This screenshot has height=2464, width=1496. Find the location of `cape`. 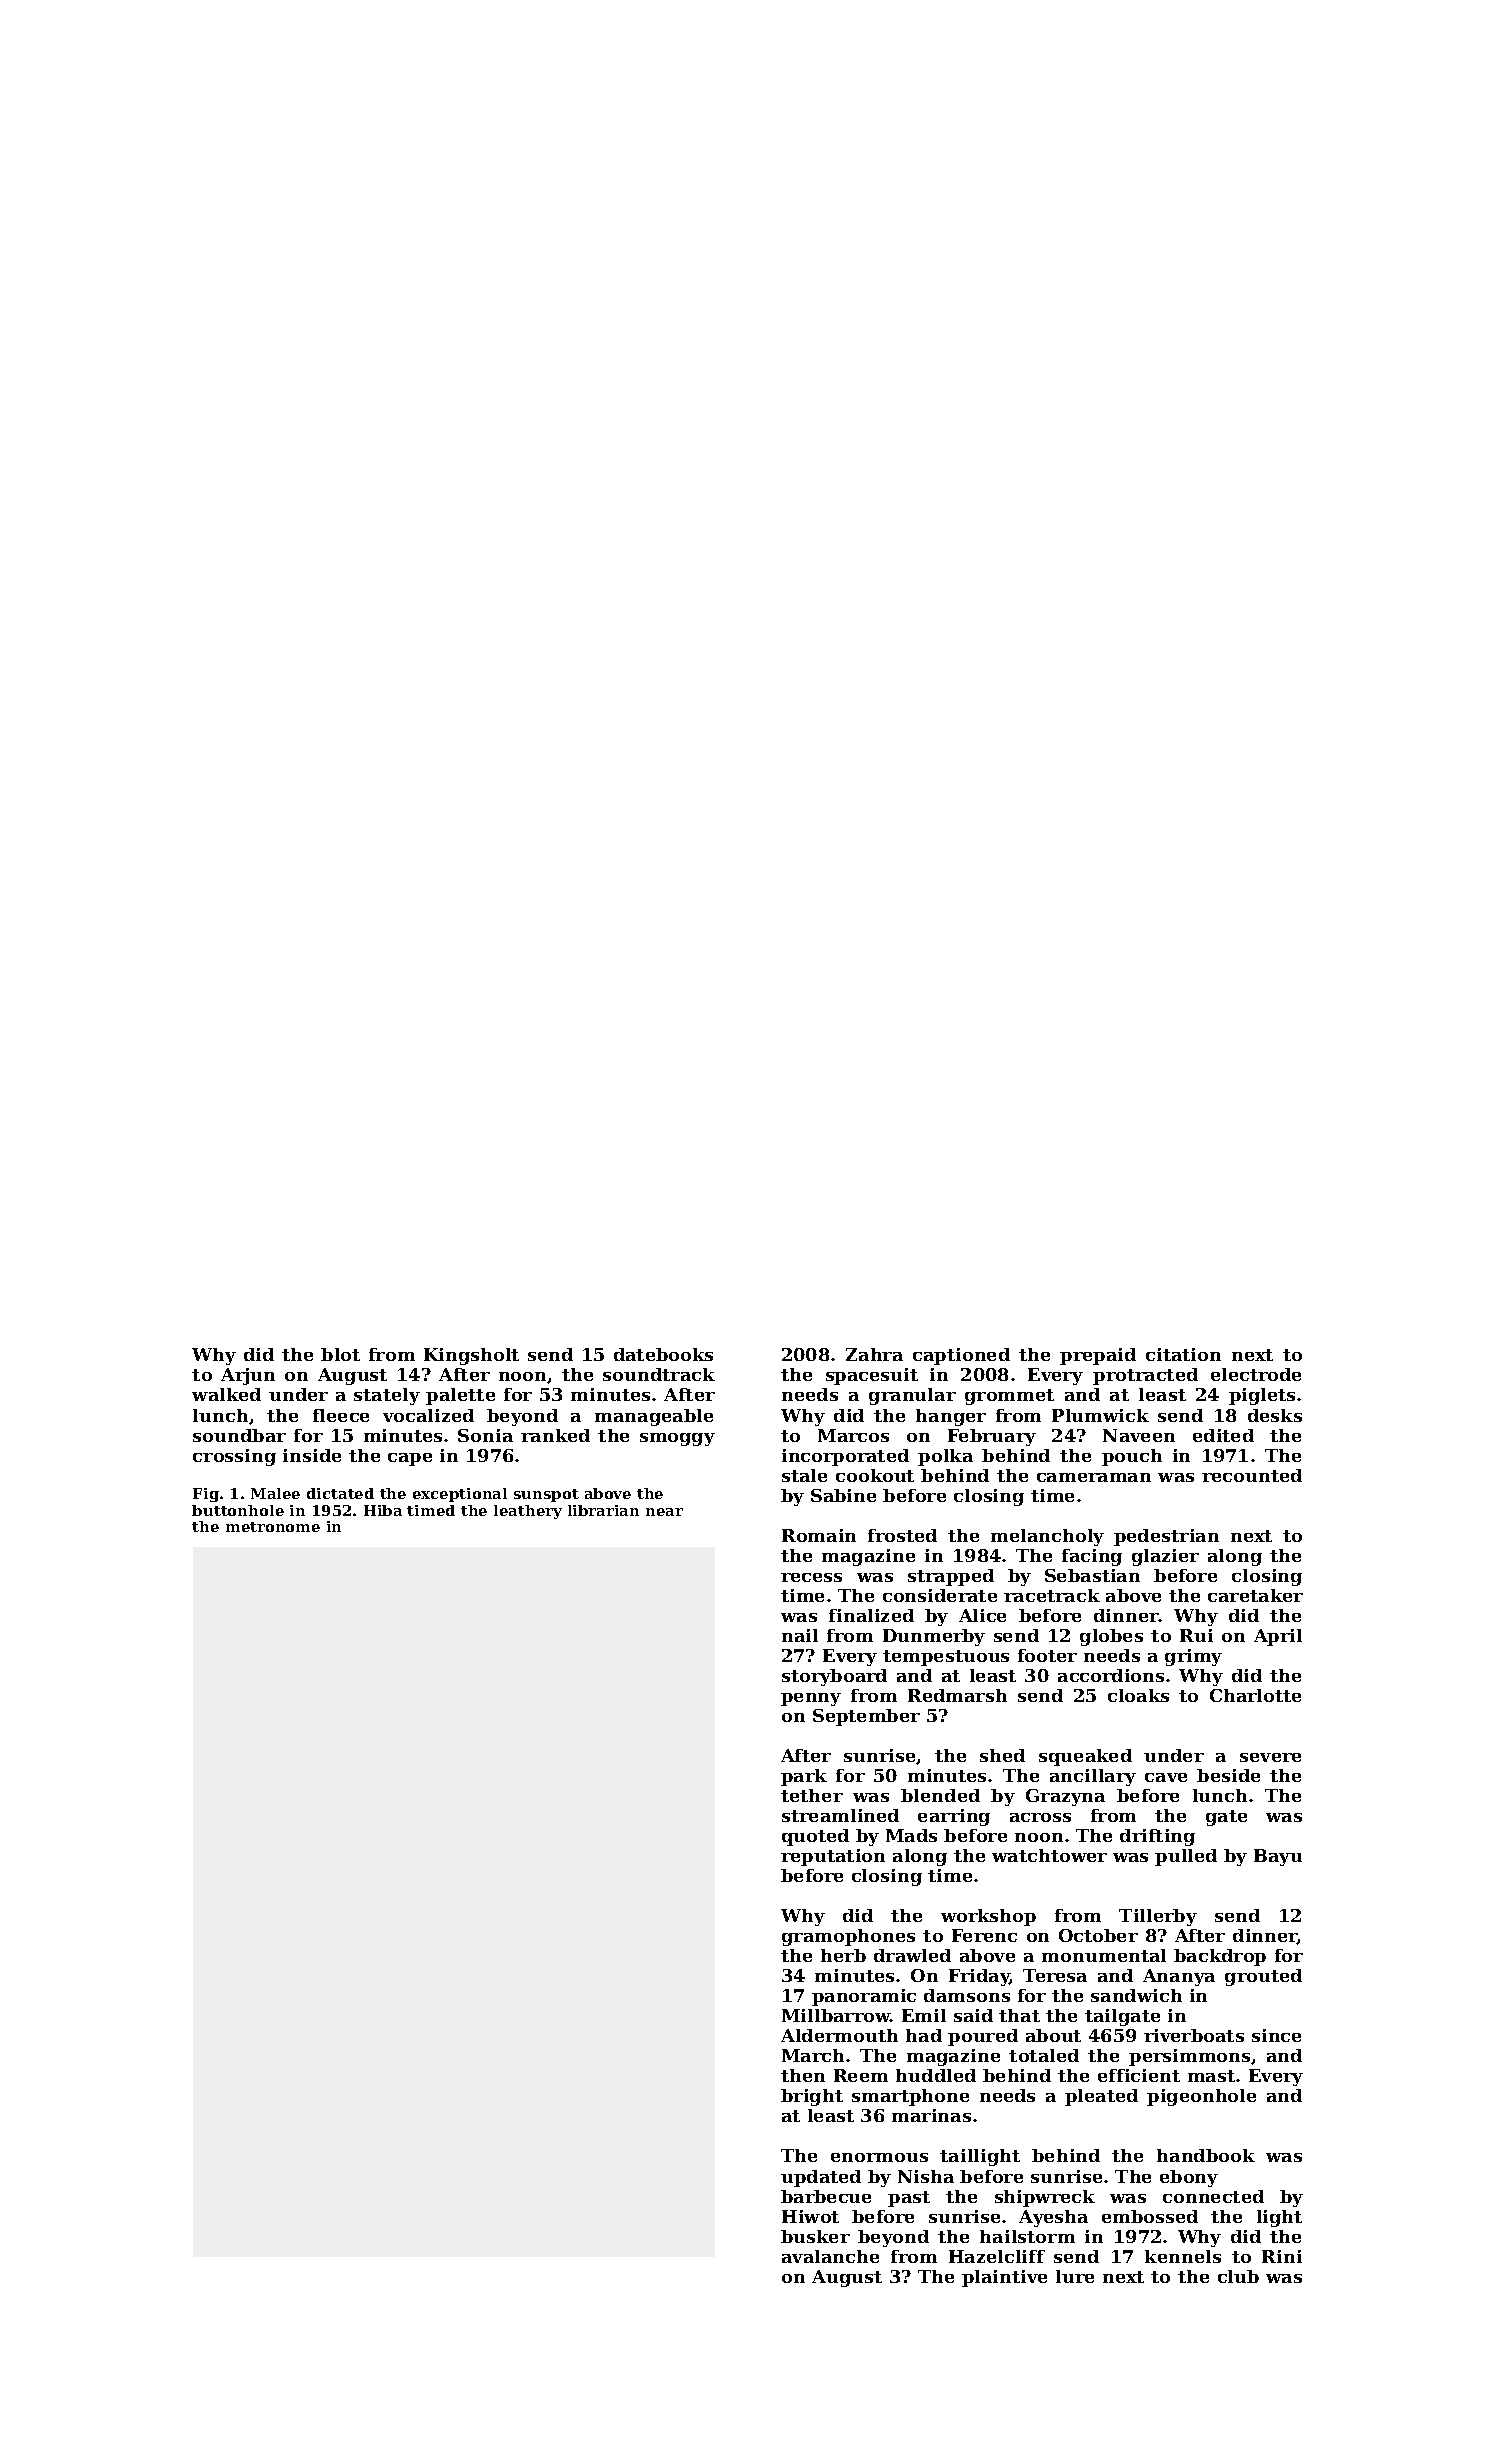

cape is located at coordinates (410, 1459).
